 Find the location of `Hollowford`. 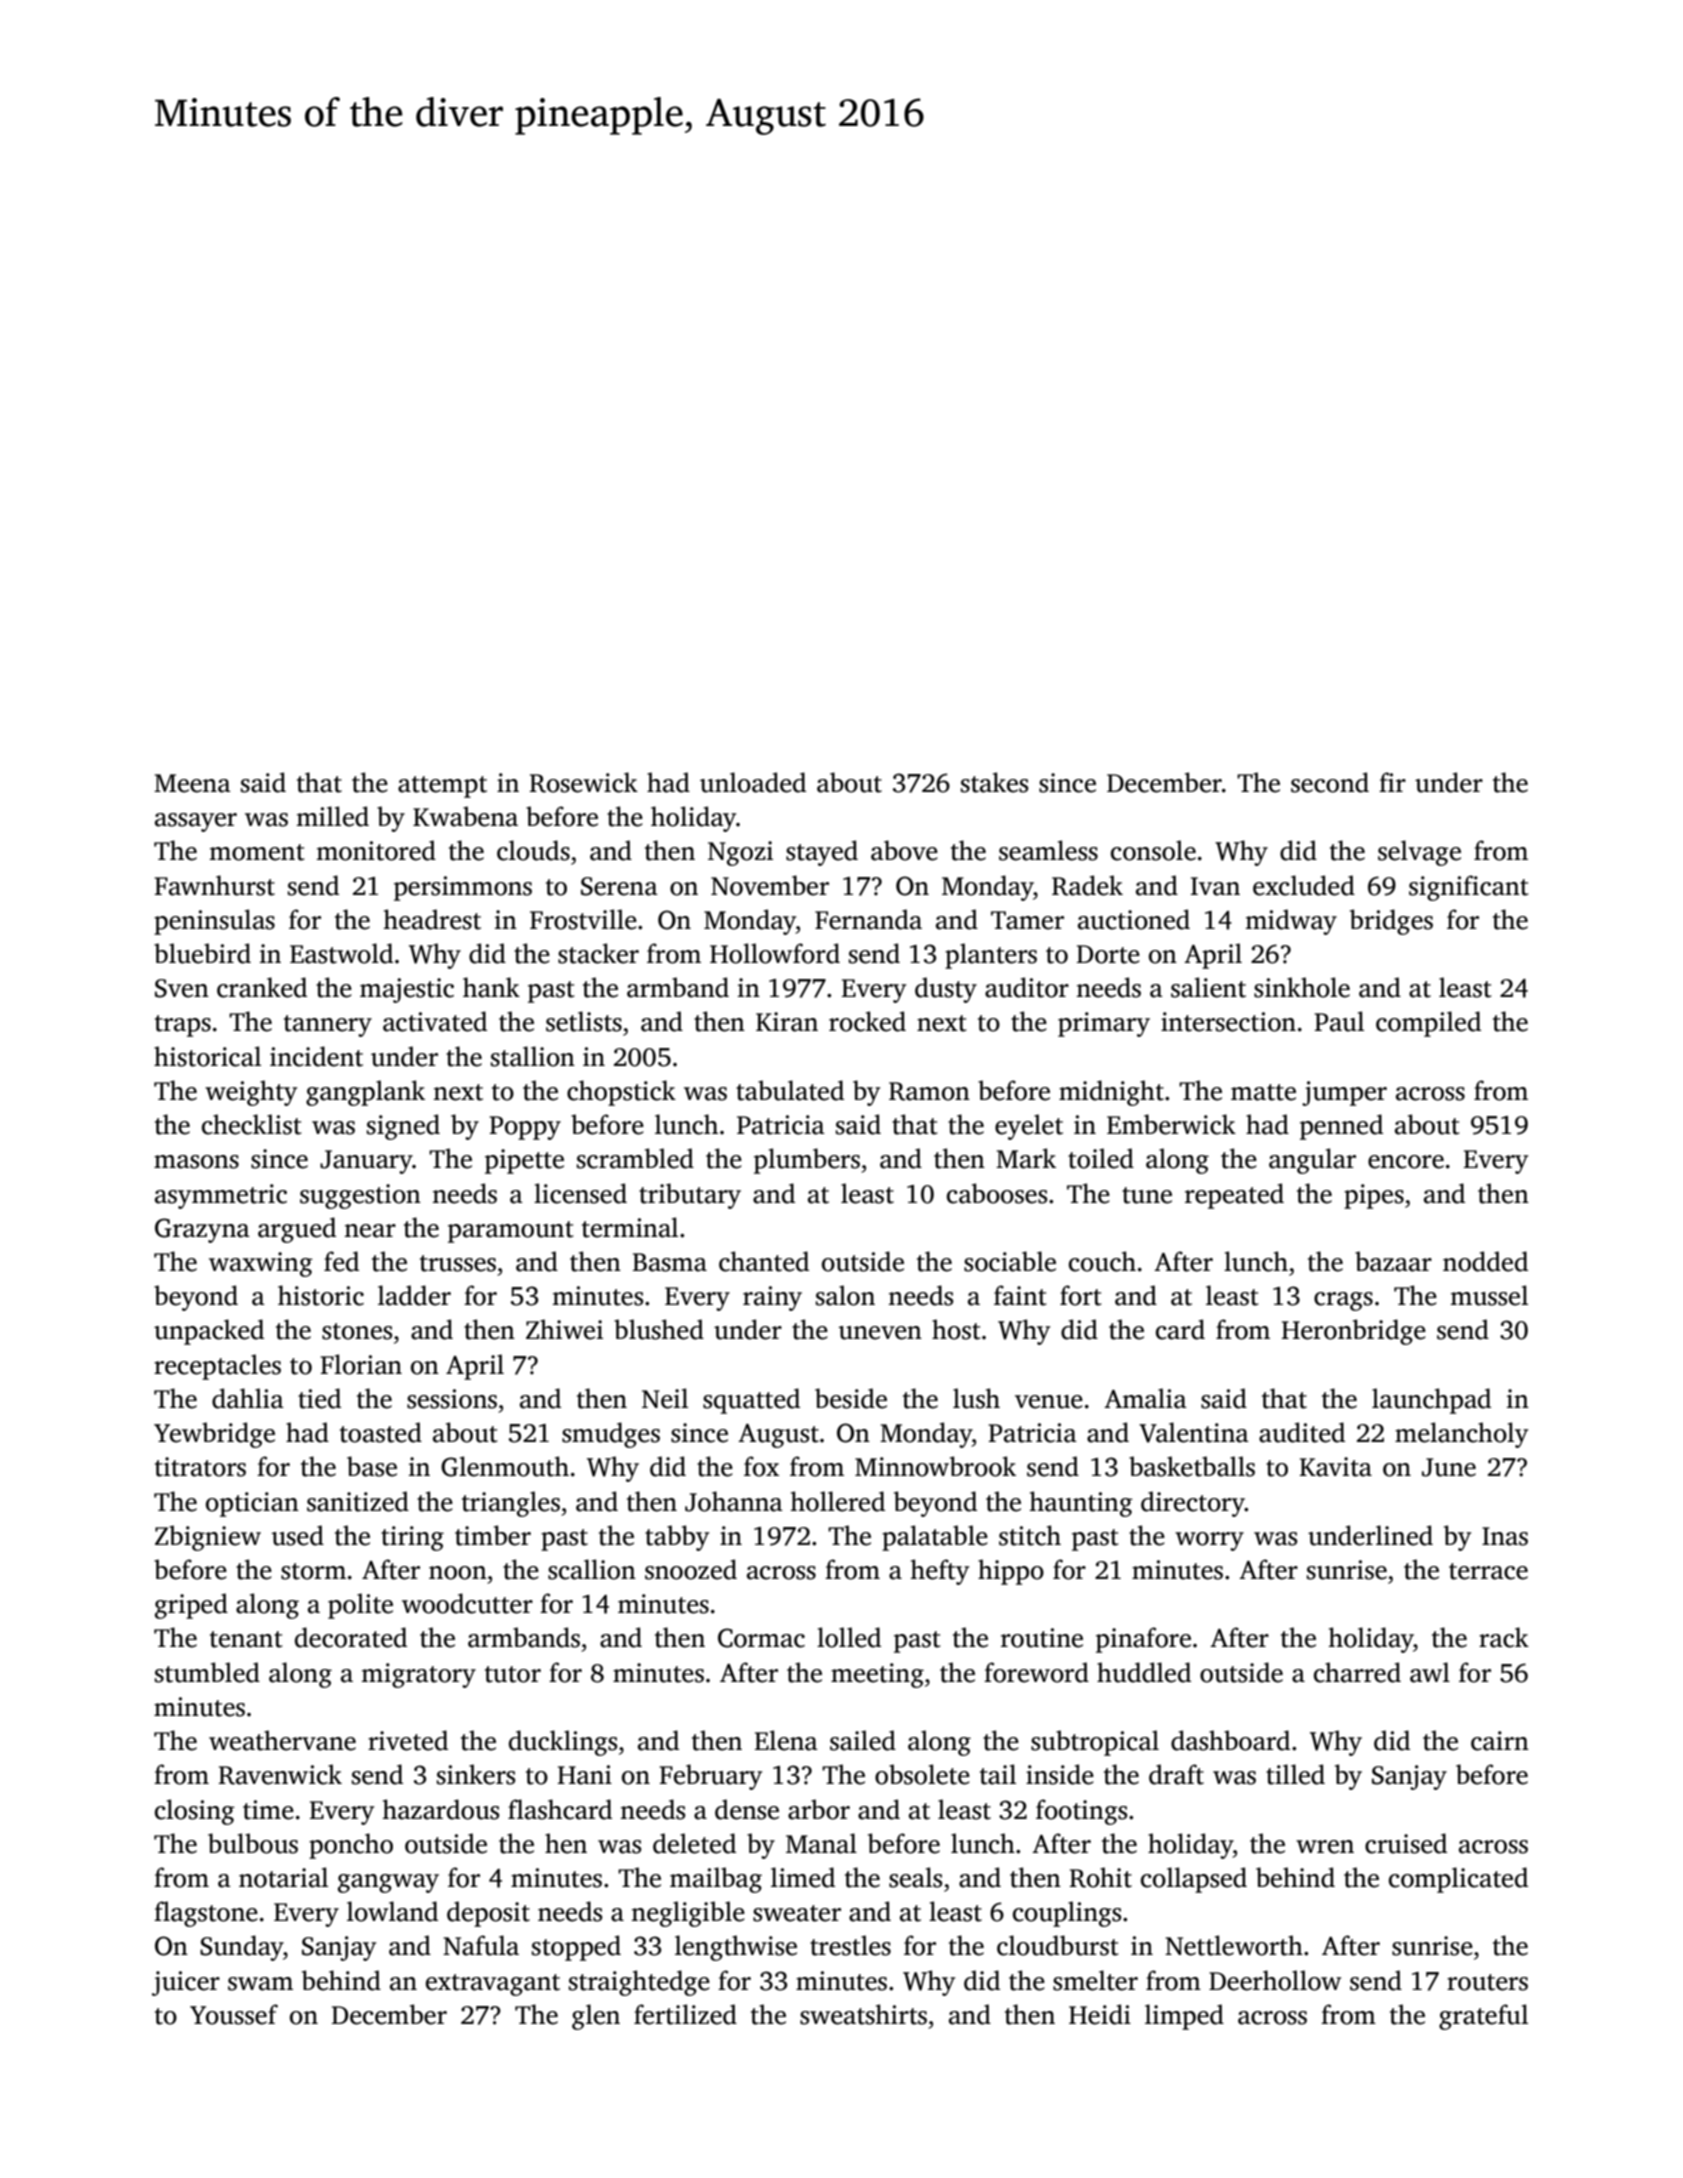

Hollowford is located at coordinates (775, 953).
